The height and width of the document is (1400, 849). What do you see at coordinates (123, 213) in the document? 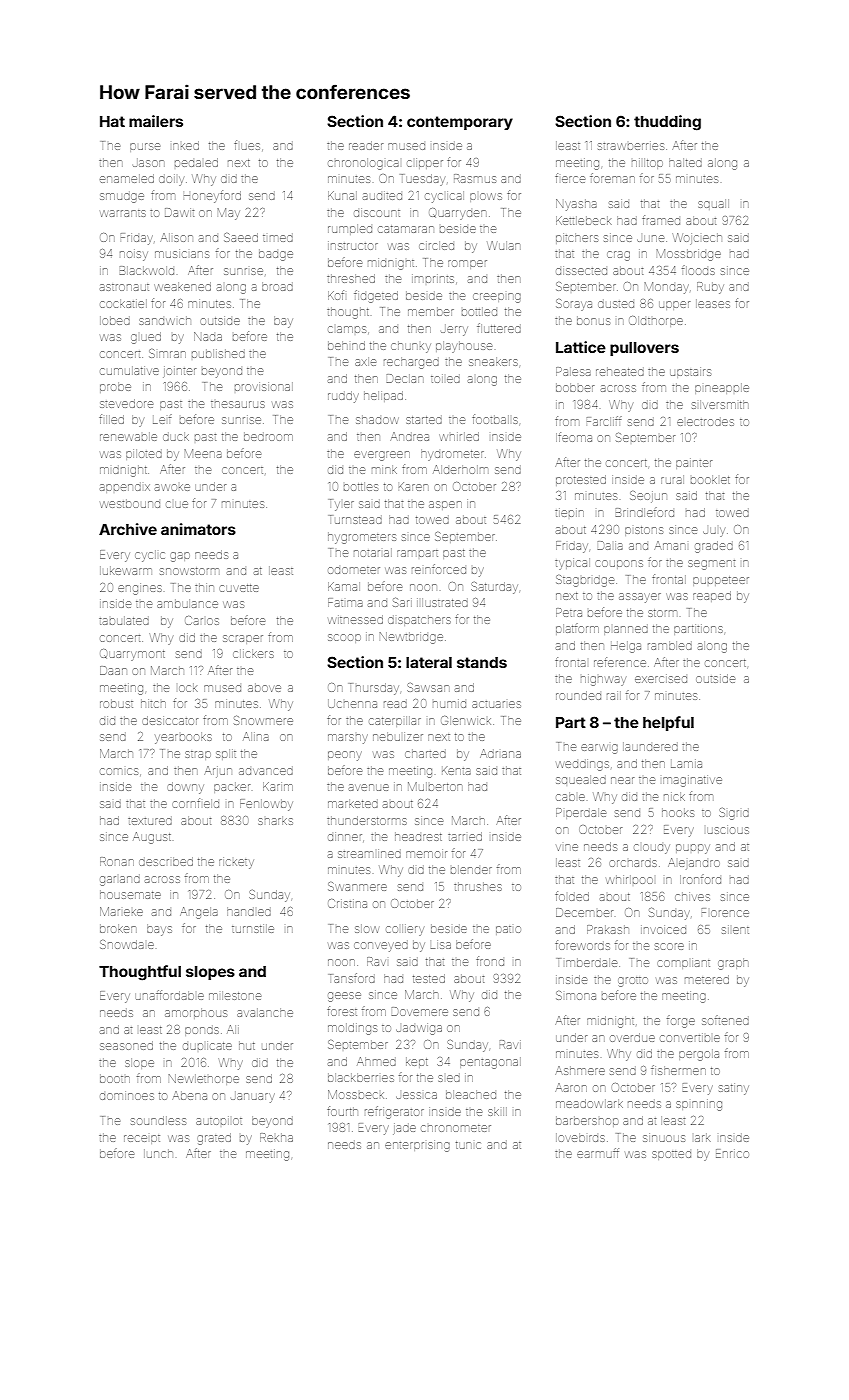
I see `warrants` at bounding box center [123, 213].
